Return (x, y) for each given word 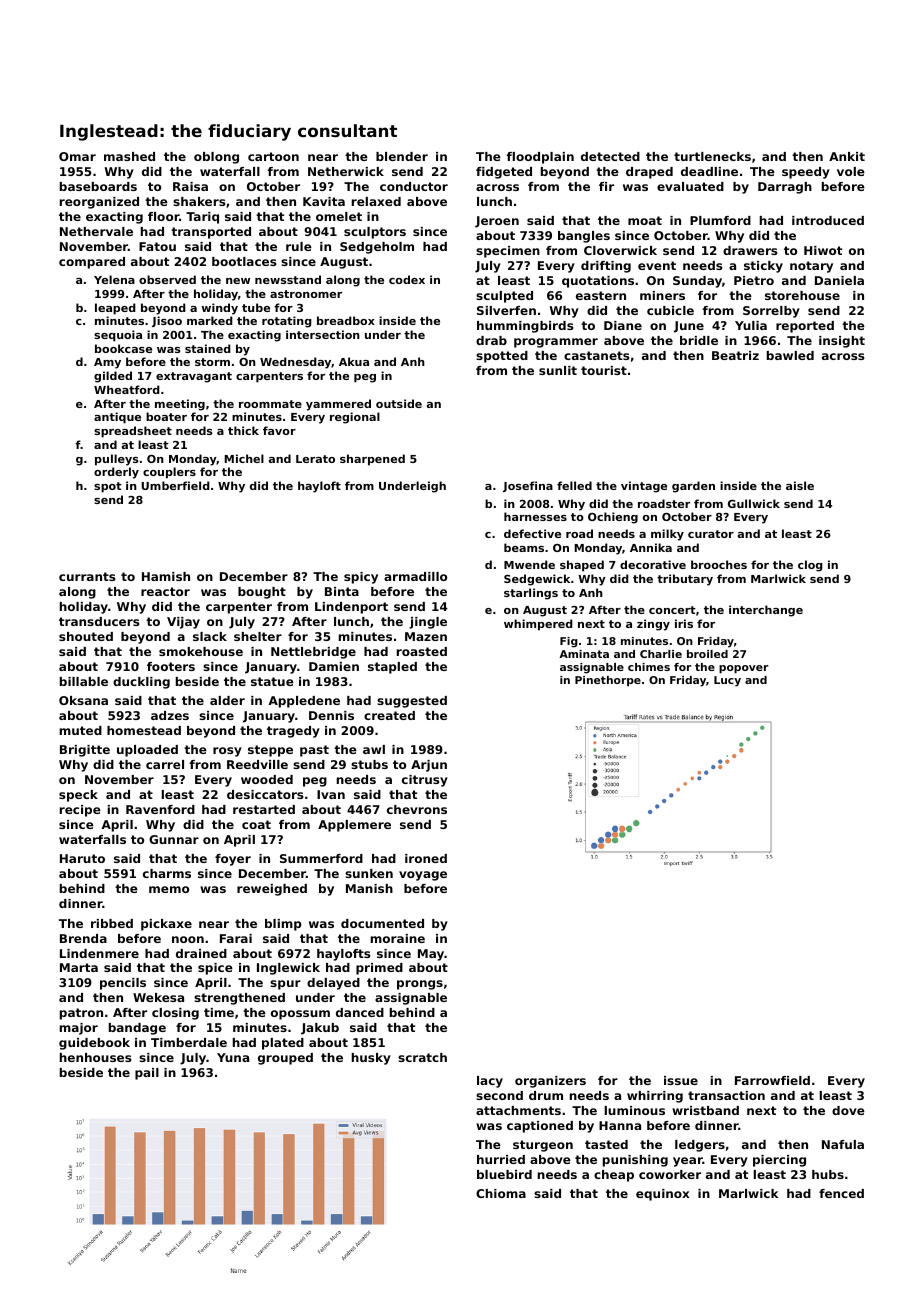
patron (81, 1014)
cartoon (273, 156)
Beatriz (735, 355)
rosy (227, 752)
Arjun (429, 766)
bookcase (123, 348)
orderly (116, 473)
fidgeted (504, 173)
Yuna (233, 1057)
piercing (779, 1161)
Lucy (727, 681)
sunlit (558, 370)
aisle (800, 485)
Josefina (528, 486)
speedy (806, 173)
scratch (422, 1057)
